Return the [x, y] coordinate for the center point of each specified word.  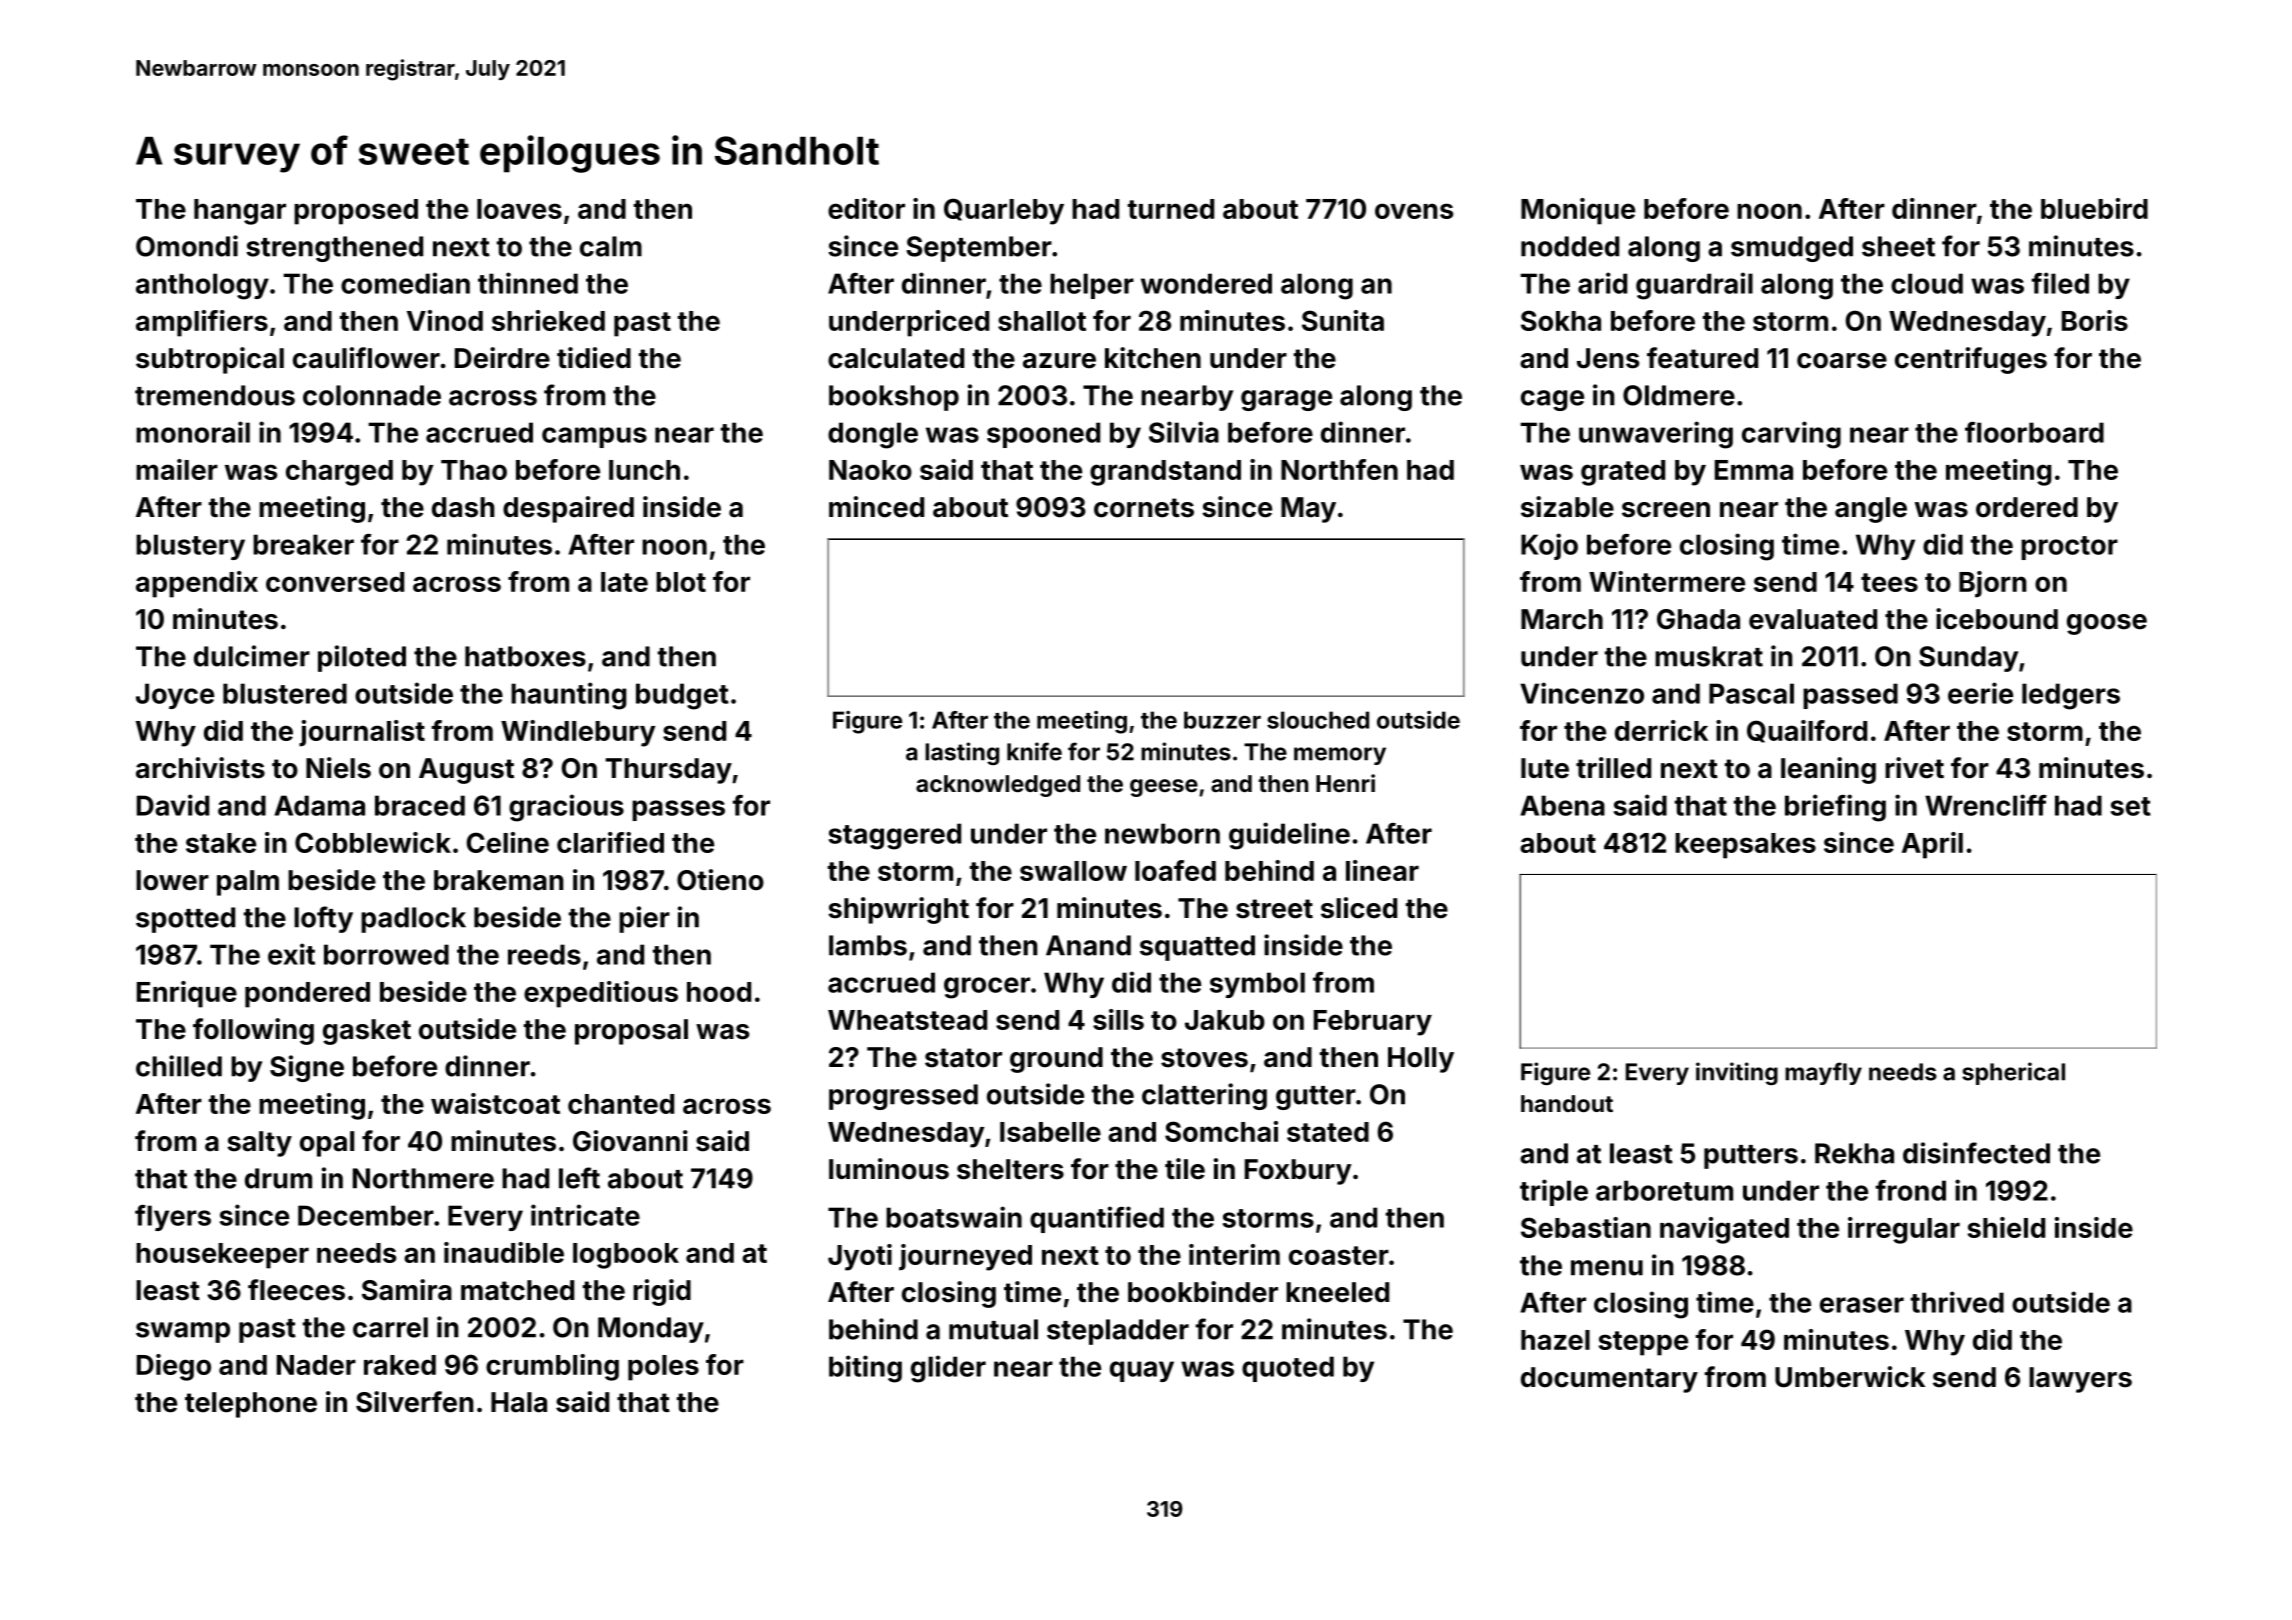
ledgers [2071, 696]
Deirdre [502, 358]
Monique [1578, 211]
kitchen [1153, 358]
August [466, 771]
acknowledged [998, 786]
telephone [251, 1405]
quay [1142, 1371]
